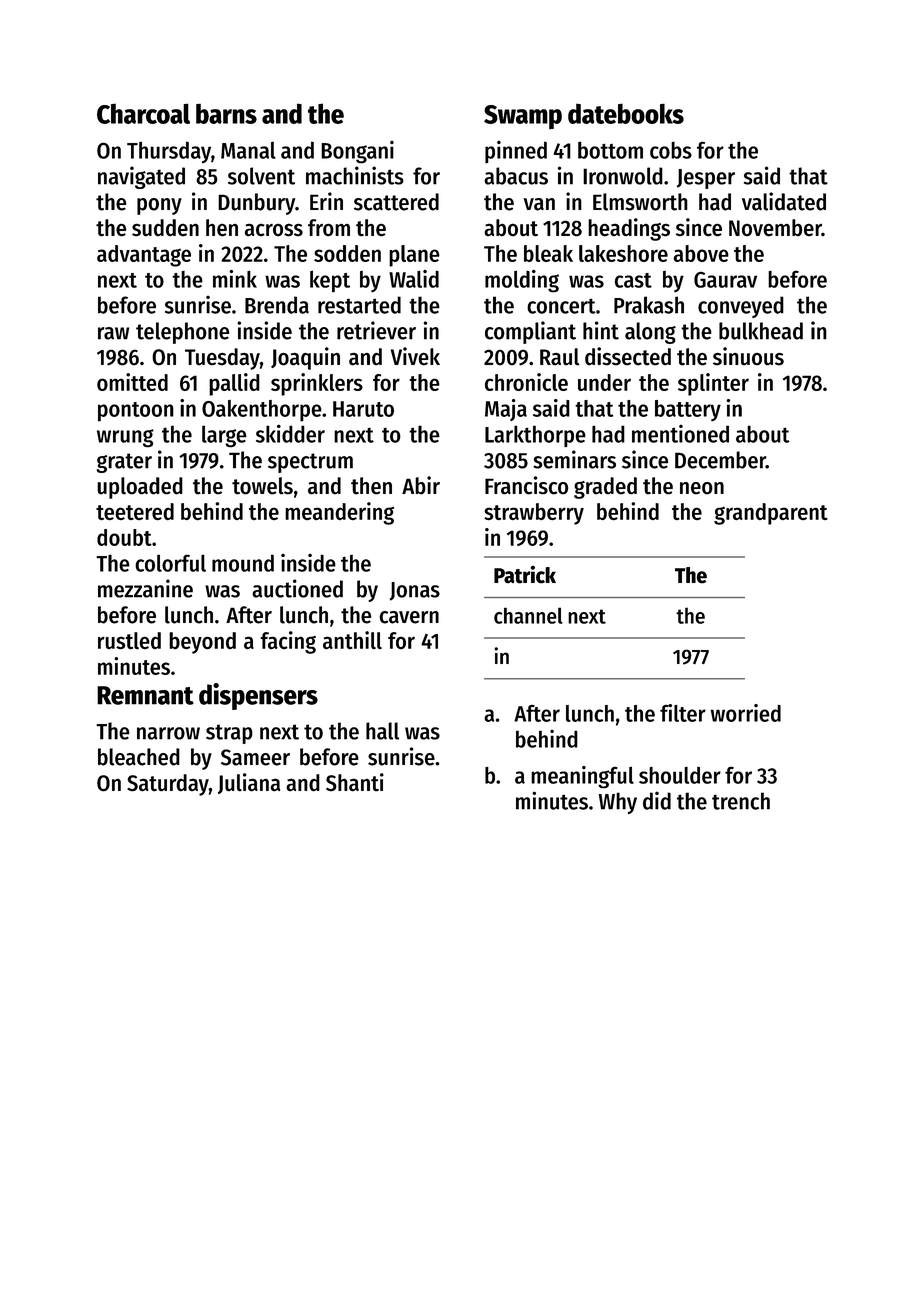 This image has height=1314, width=924. What do you see at coordinates (680, 775) in the image?
I see `shoulder` at bounding box center [680, 775].
